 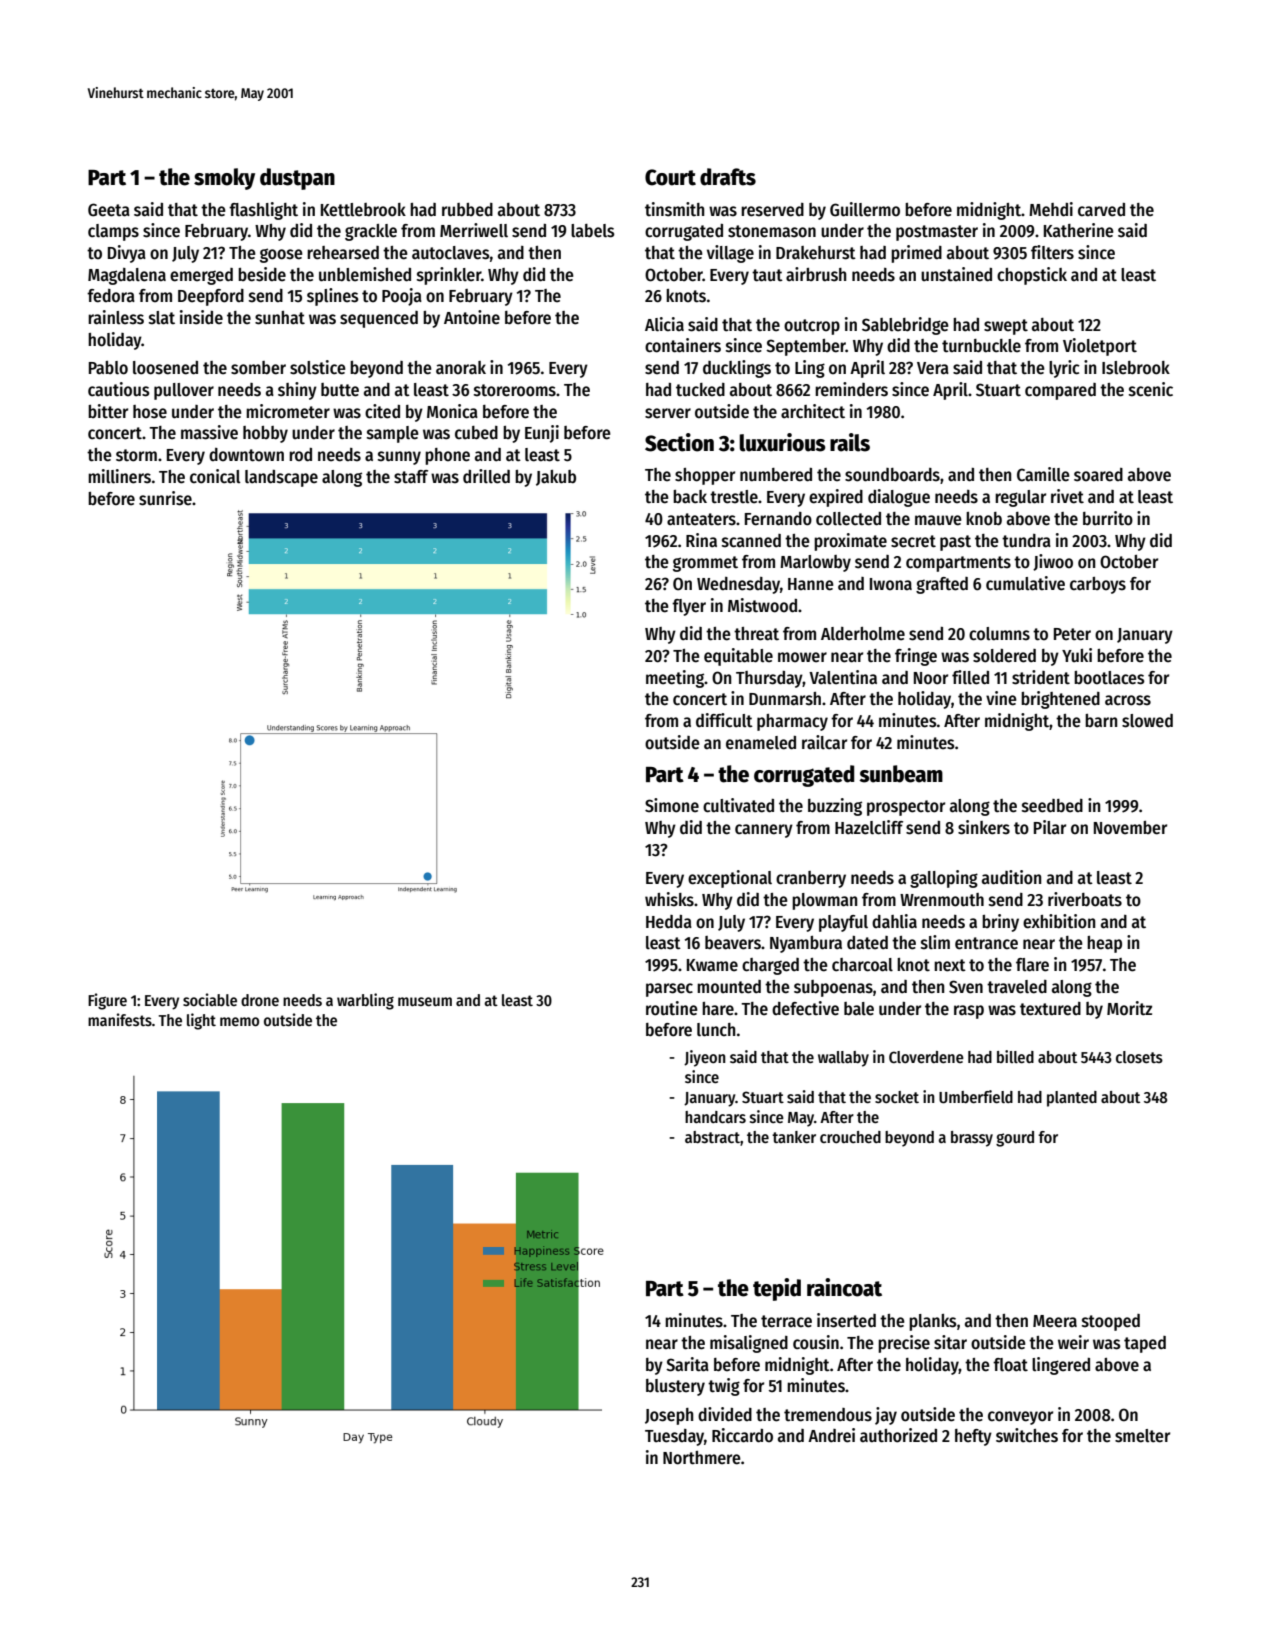 What do you see at coordinates (718, 1009) in the page?
I see `hare` at bounding box center [718, 1009].
